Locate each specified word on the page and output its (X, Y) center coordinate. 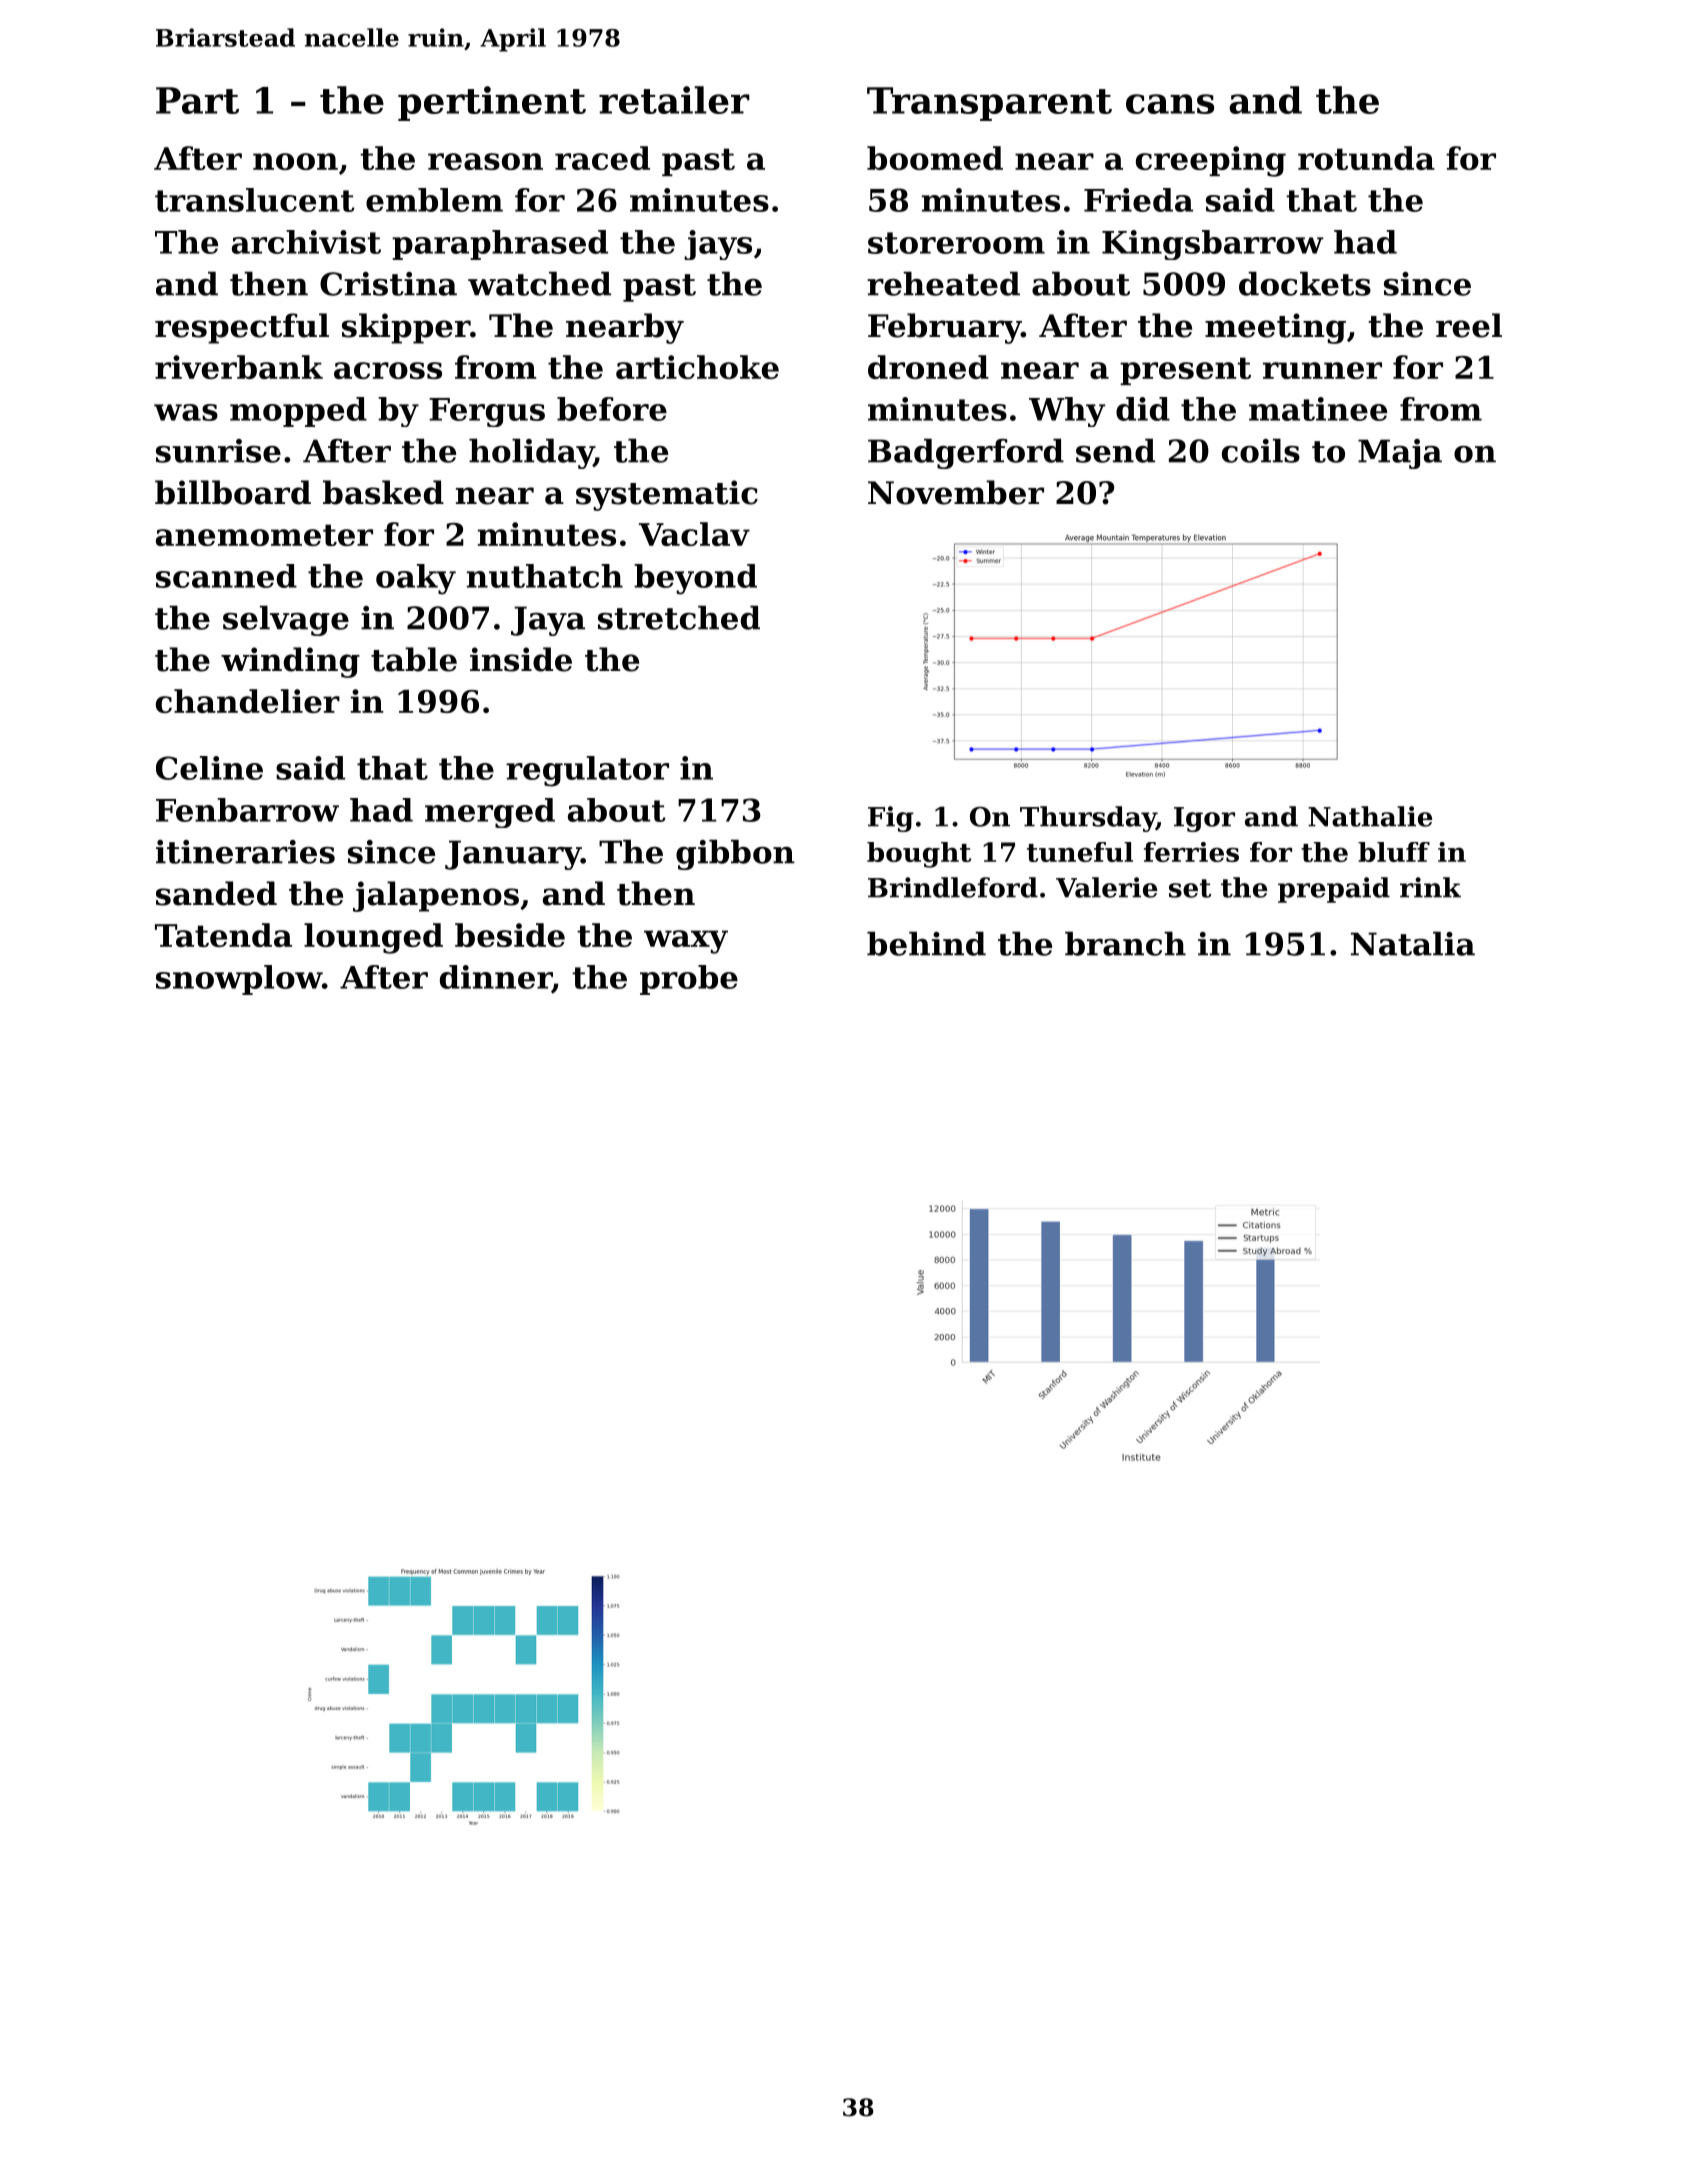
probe (689, 980)
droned (928, 367)
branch (1125, 943)
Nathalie (1370, 816)
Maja (1400, 454)
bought (919, 855)
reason (485, 161)
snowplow (239, 980)
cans (1170, 104)
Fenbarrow (247, 810)
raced (602, 158)
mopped (298, 412)
